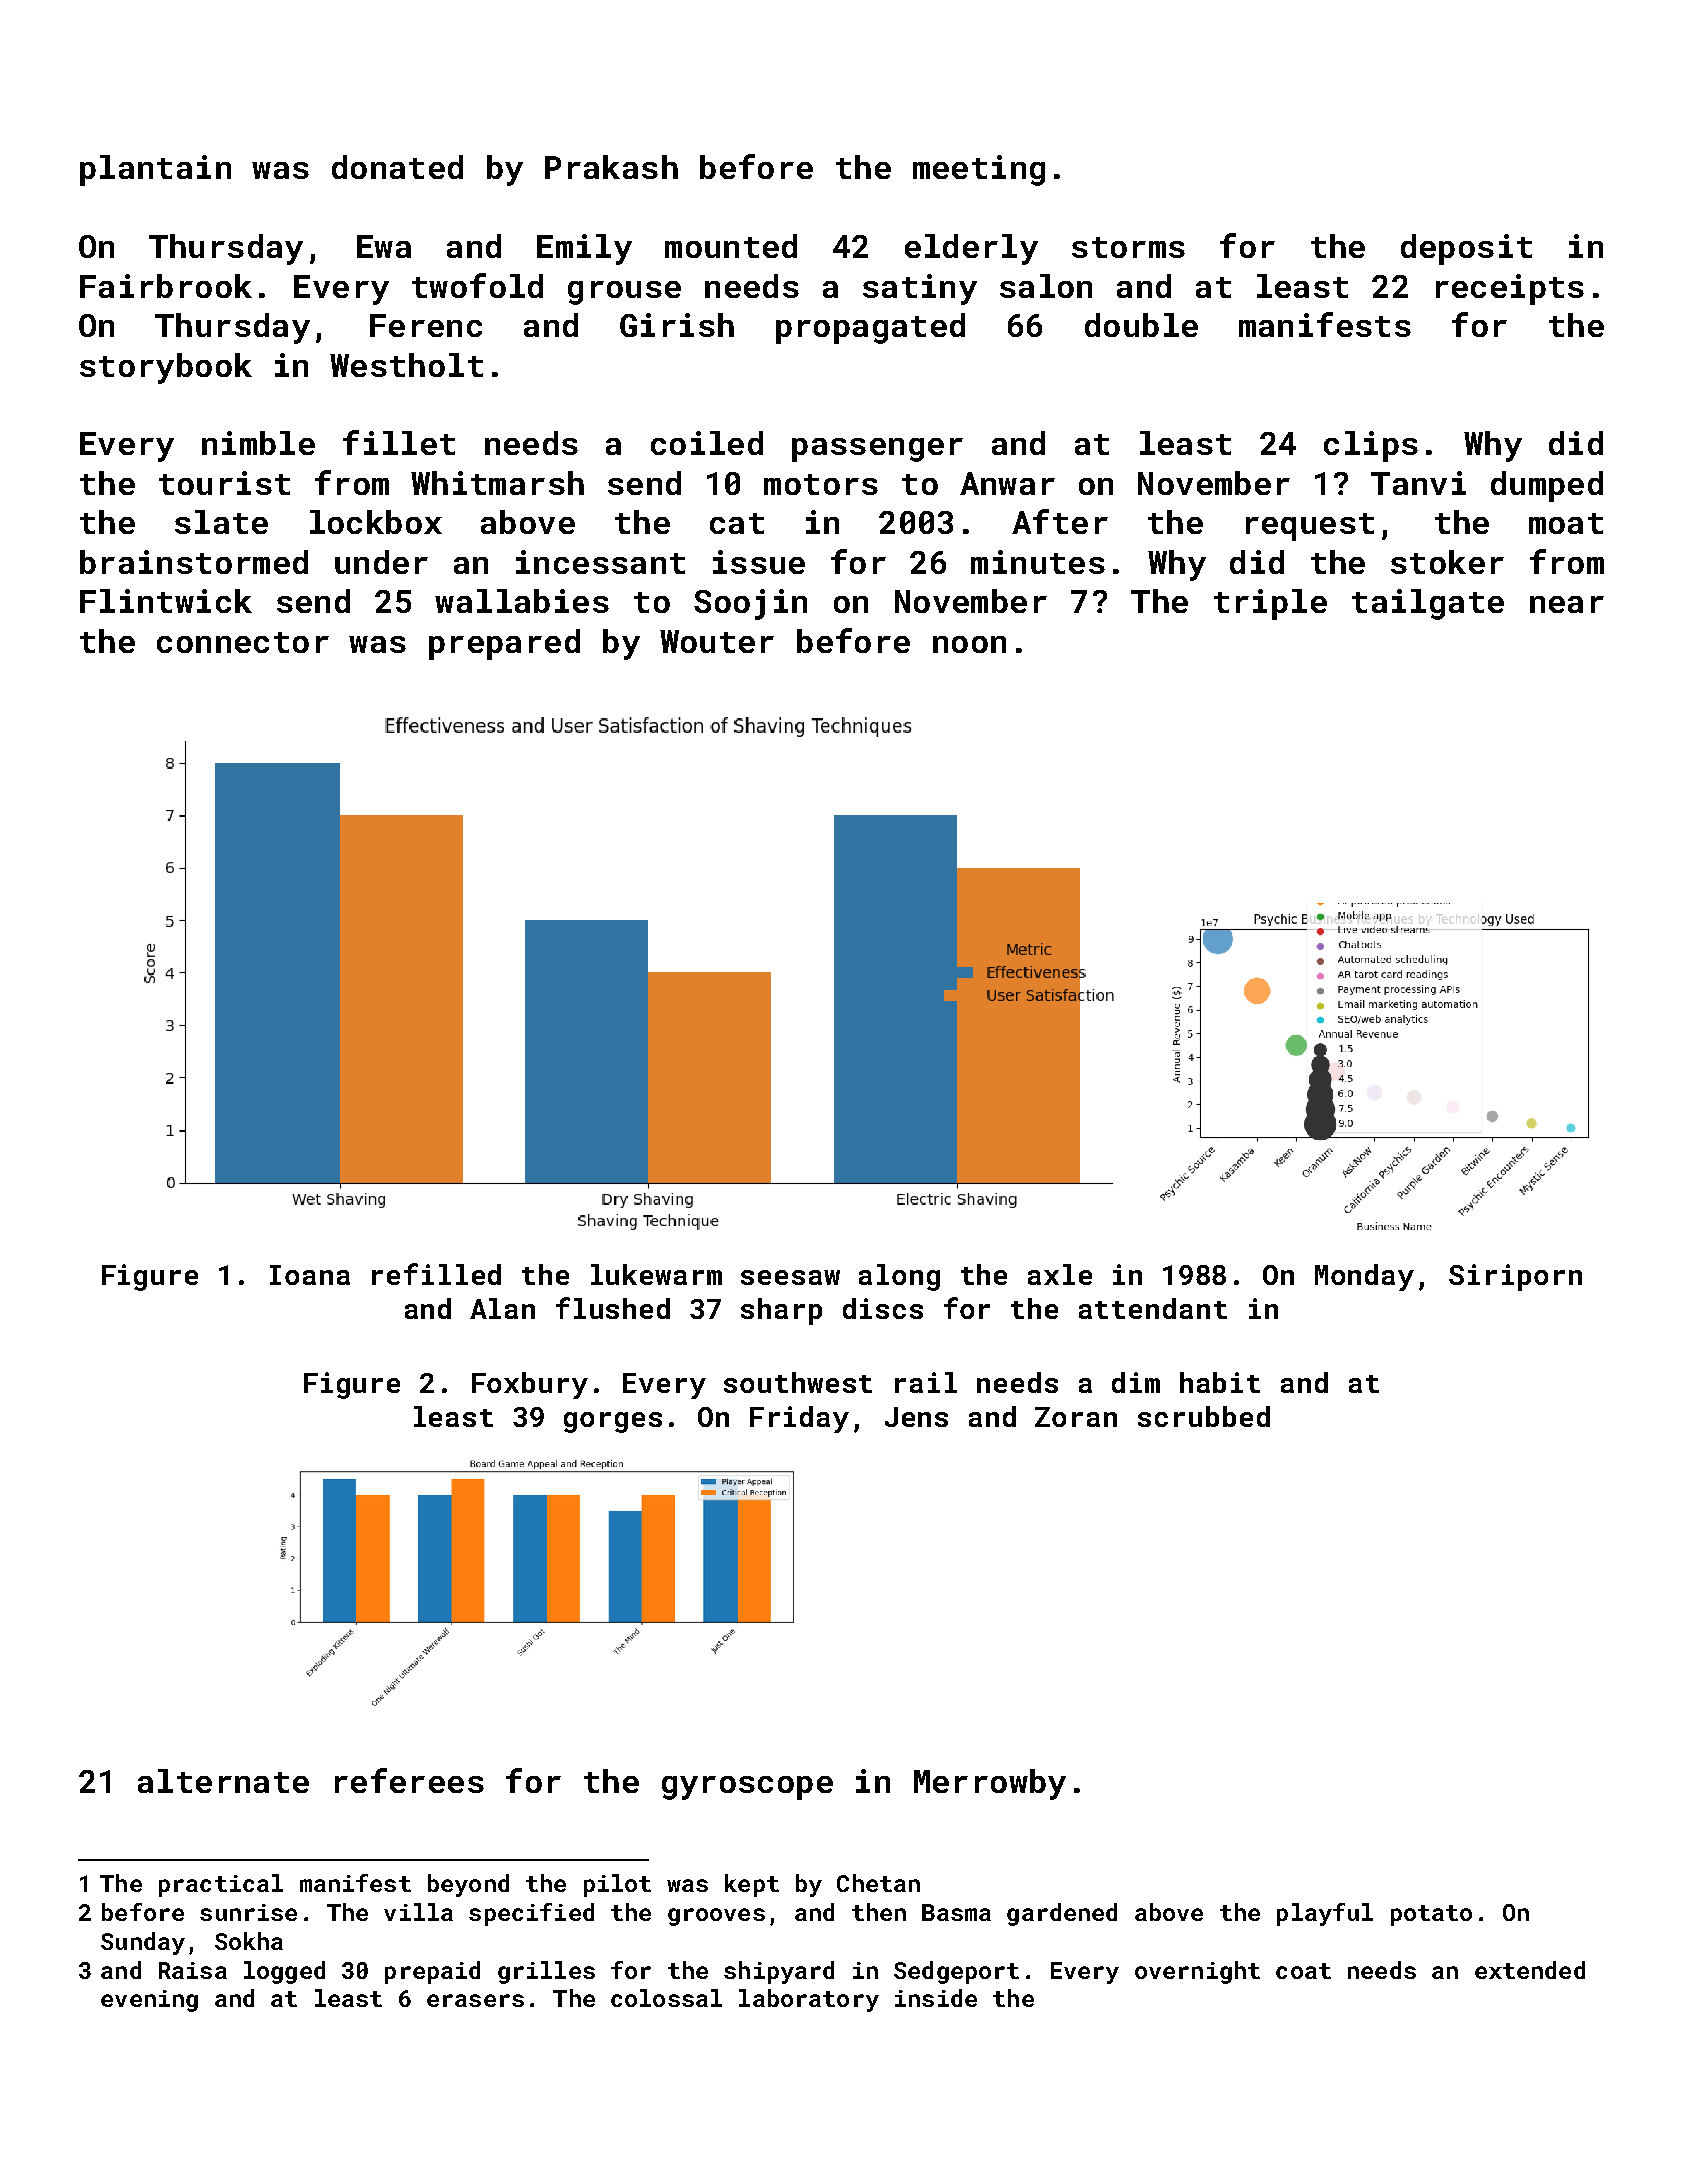 This document has height=2178, width=1683. I want to click on Westholt, so click(406, 365).
